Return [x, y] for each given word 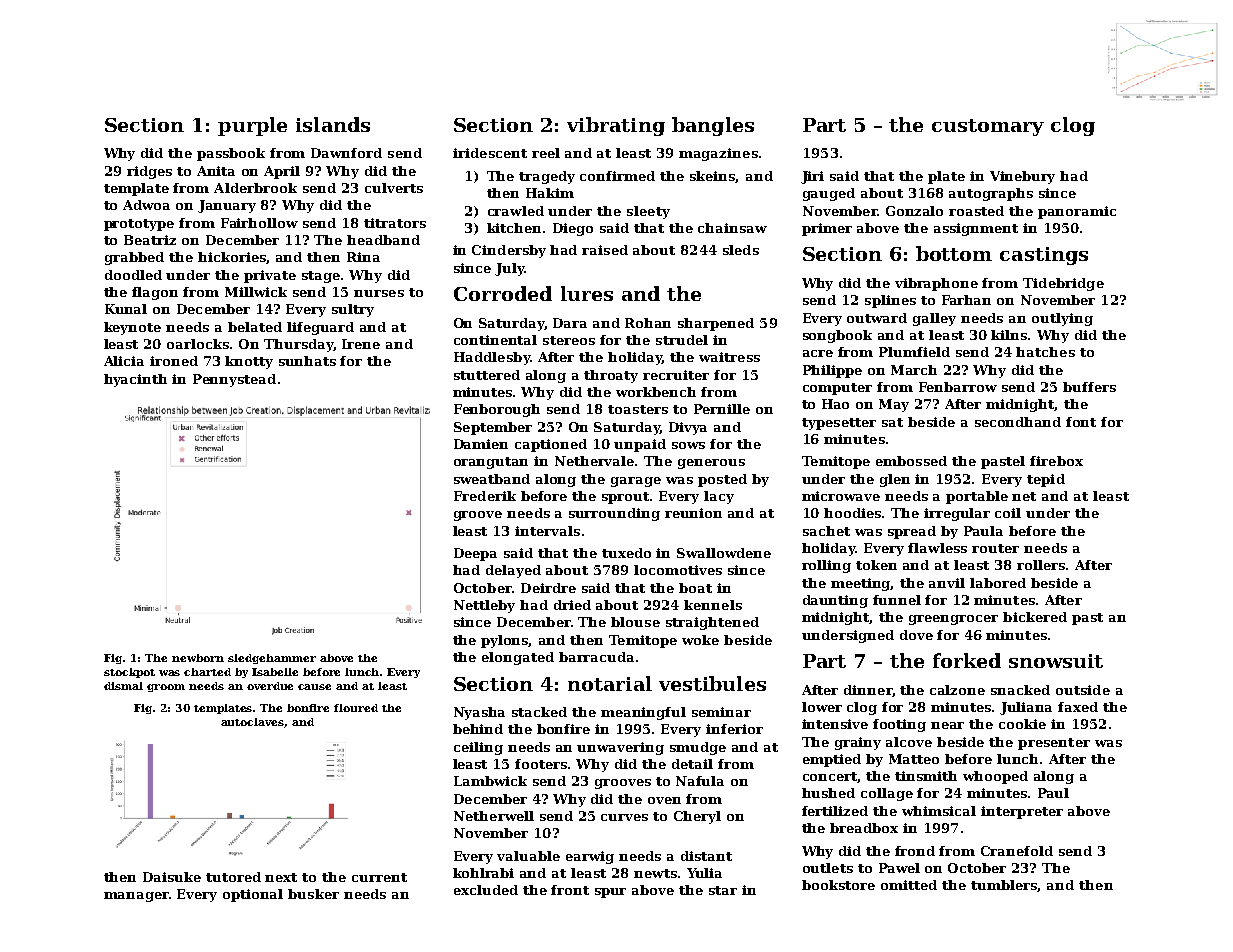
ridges [149, 172]
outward [877, 318]
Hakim [550, 193]
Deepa [475, 554]
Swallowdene [724, 553]
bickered [1035, 617]
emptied [832, 760]
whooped [995, 777]
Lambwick [490, 781]
